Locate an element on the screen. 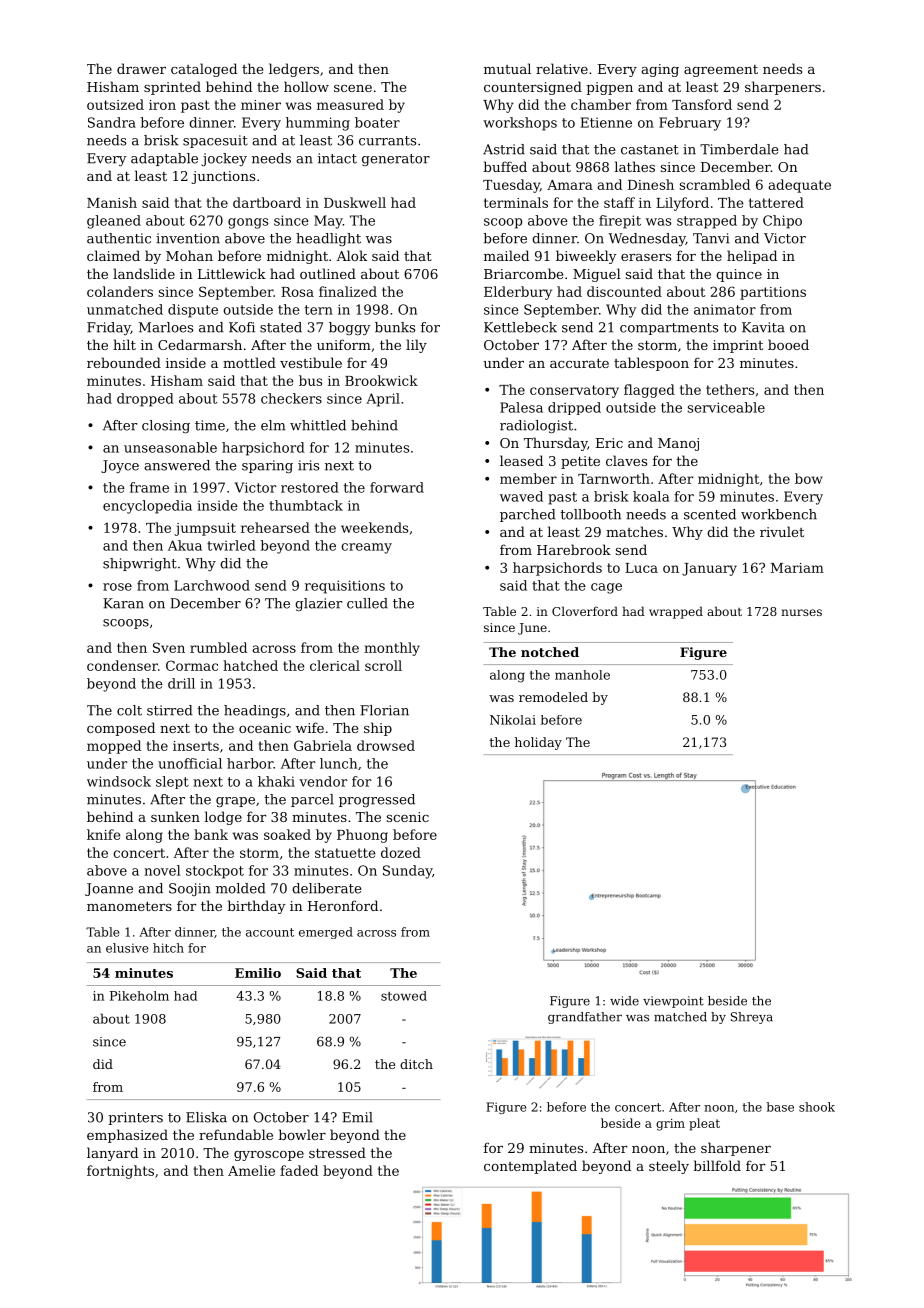 This screenshot has height=1308, width=924. agreement is located at coordinates (721, 71).
